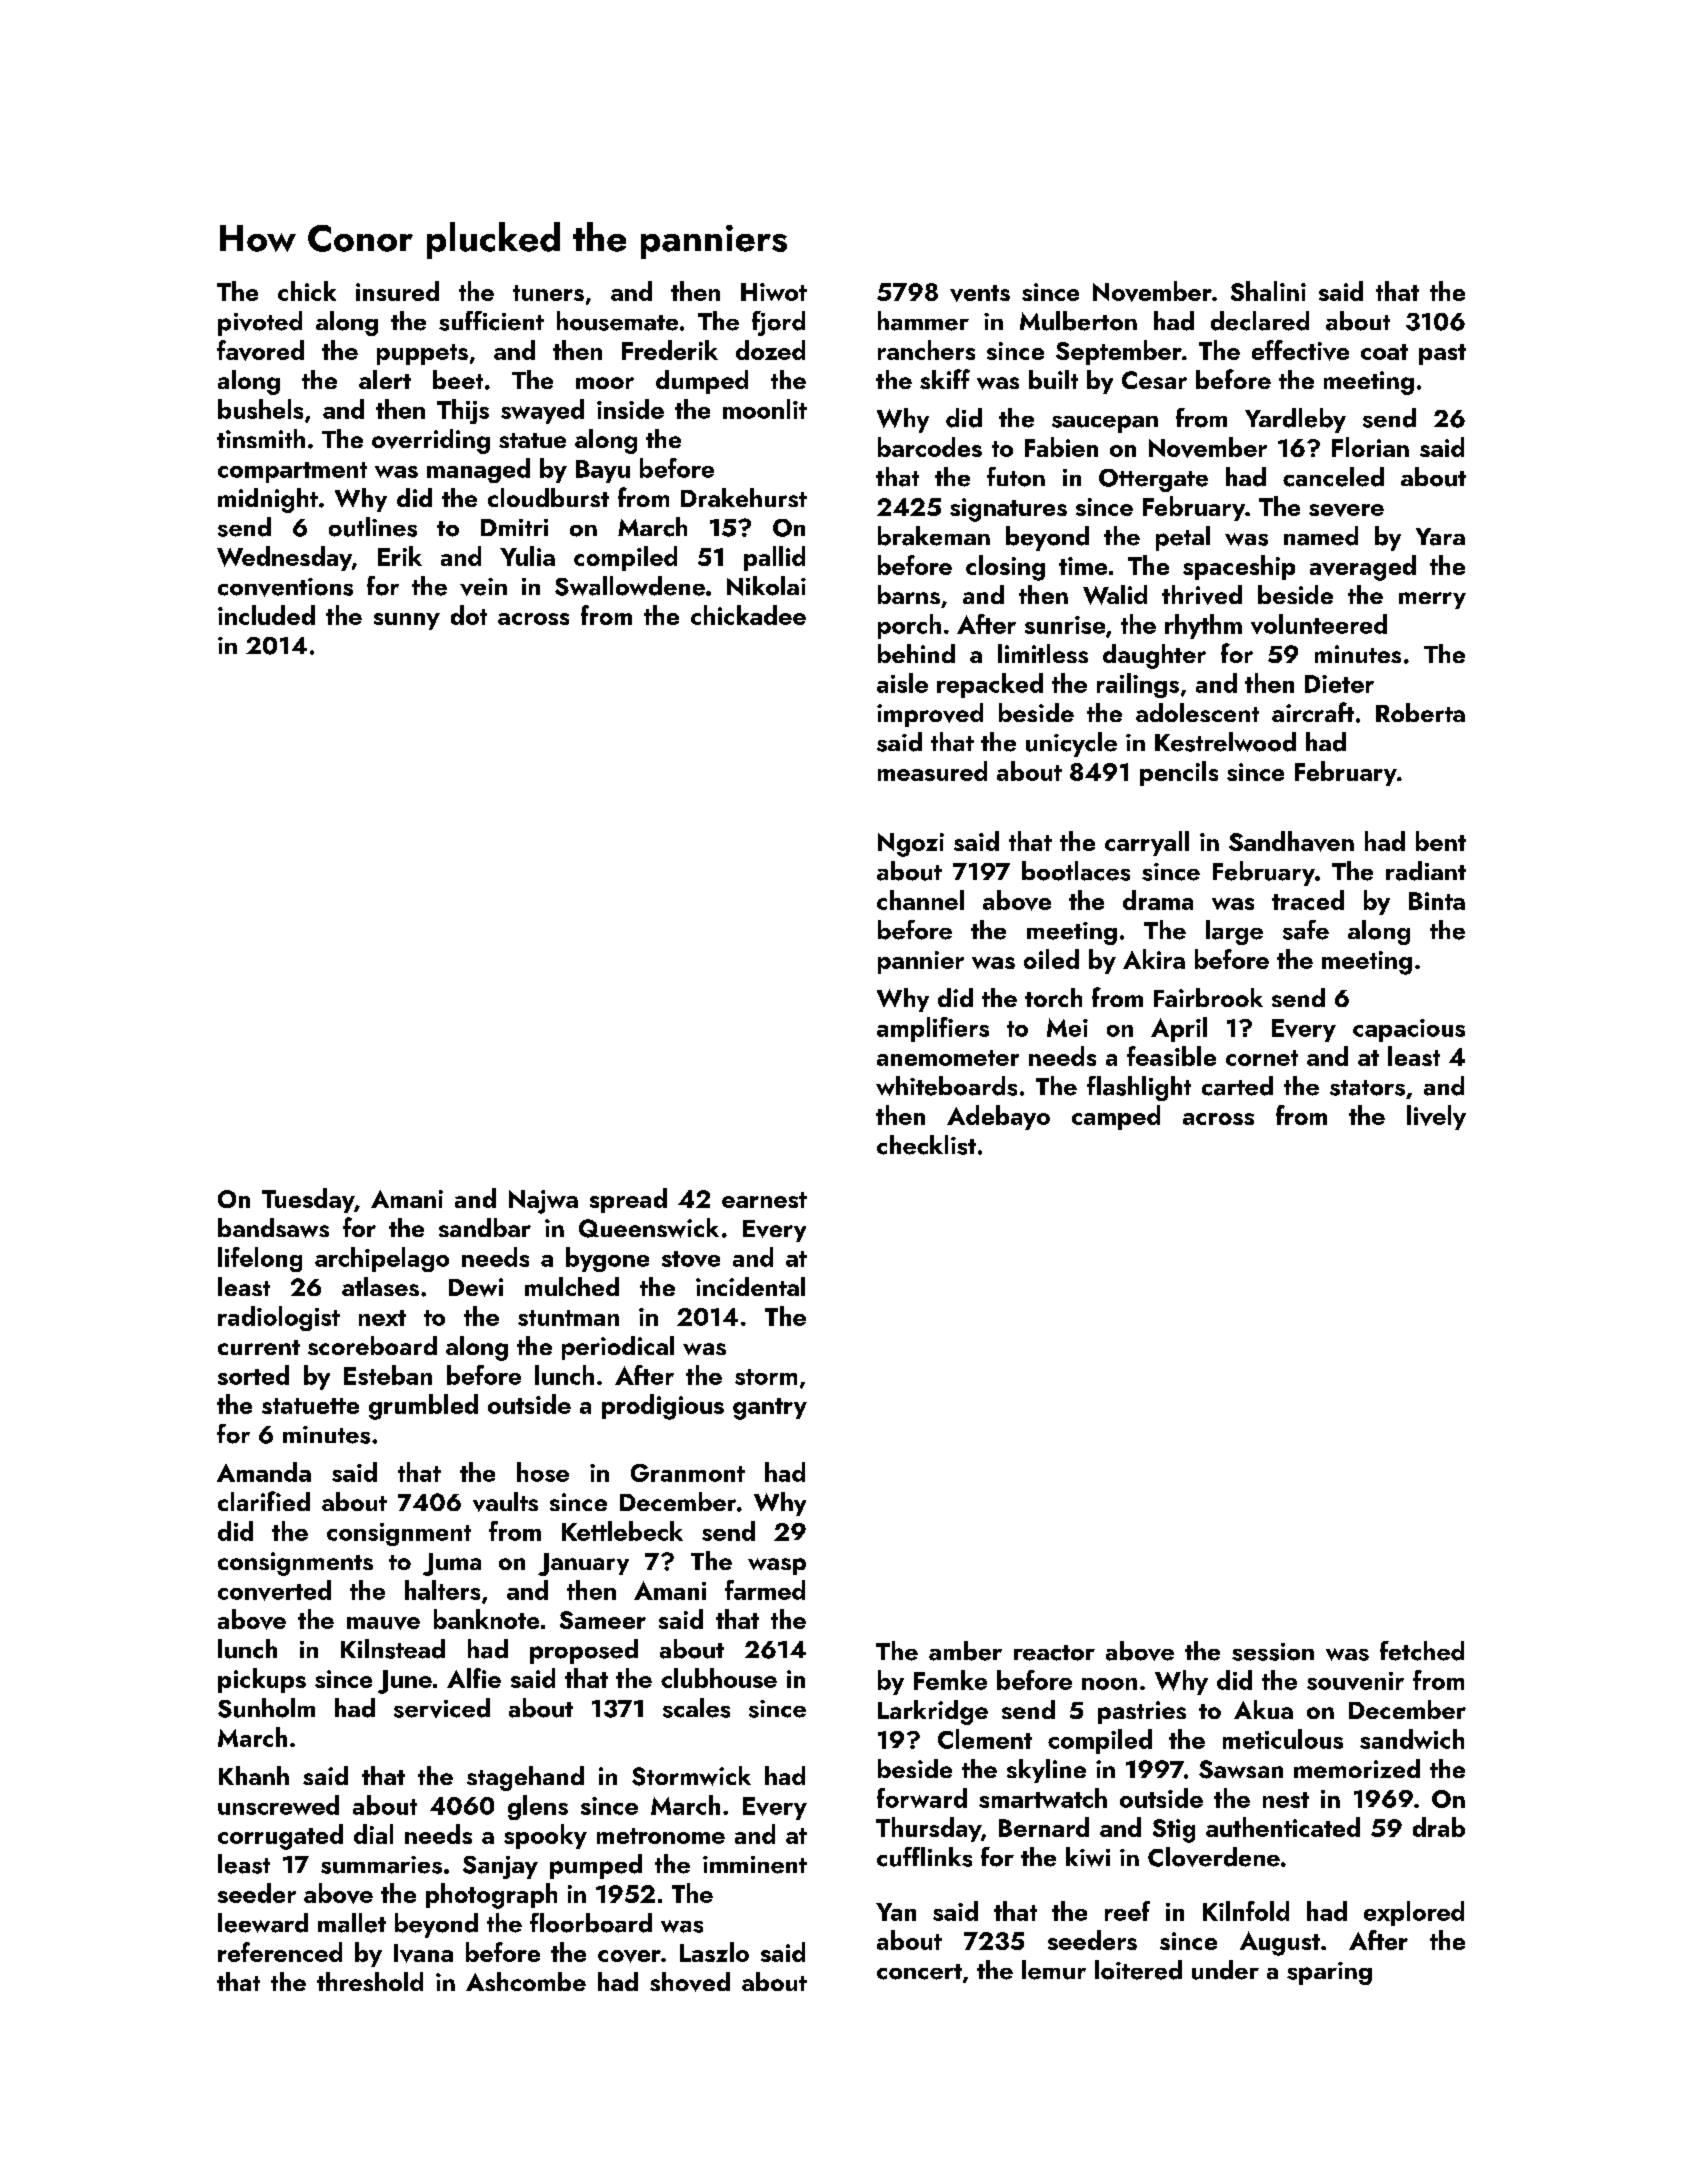 The image size is (1683, 2178). Describe the element at coordinates (1436, 1117) in the image. I see `lively` at that location.
